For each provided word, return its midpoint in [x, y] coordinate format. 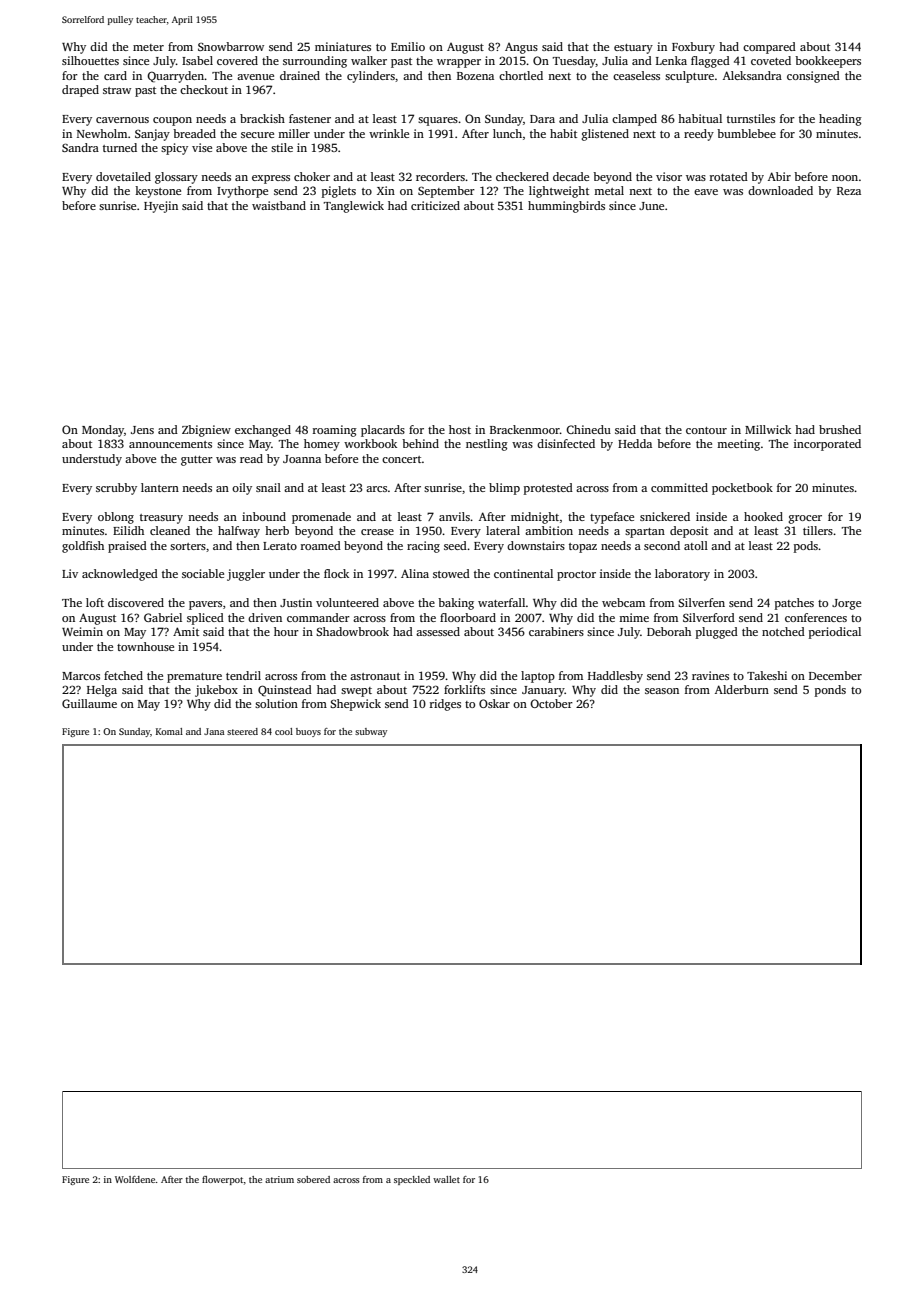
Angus [521, 48]
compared [769, 48]
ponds [830, 691]
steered [242, 731]
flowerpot [223, 1180]
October [551, 703]
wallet [446, 1179]
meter [148, 47]
